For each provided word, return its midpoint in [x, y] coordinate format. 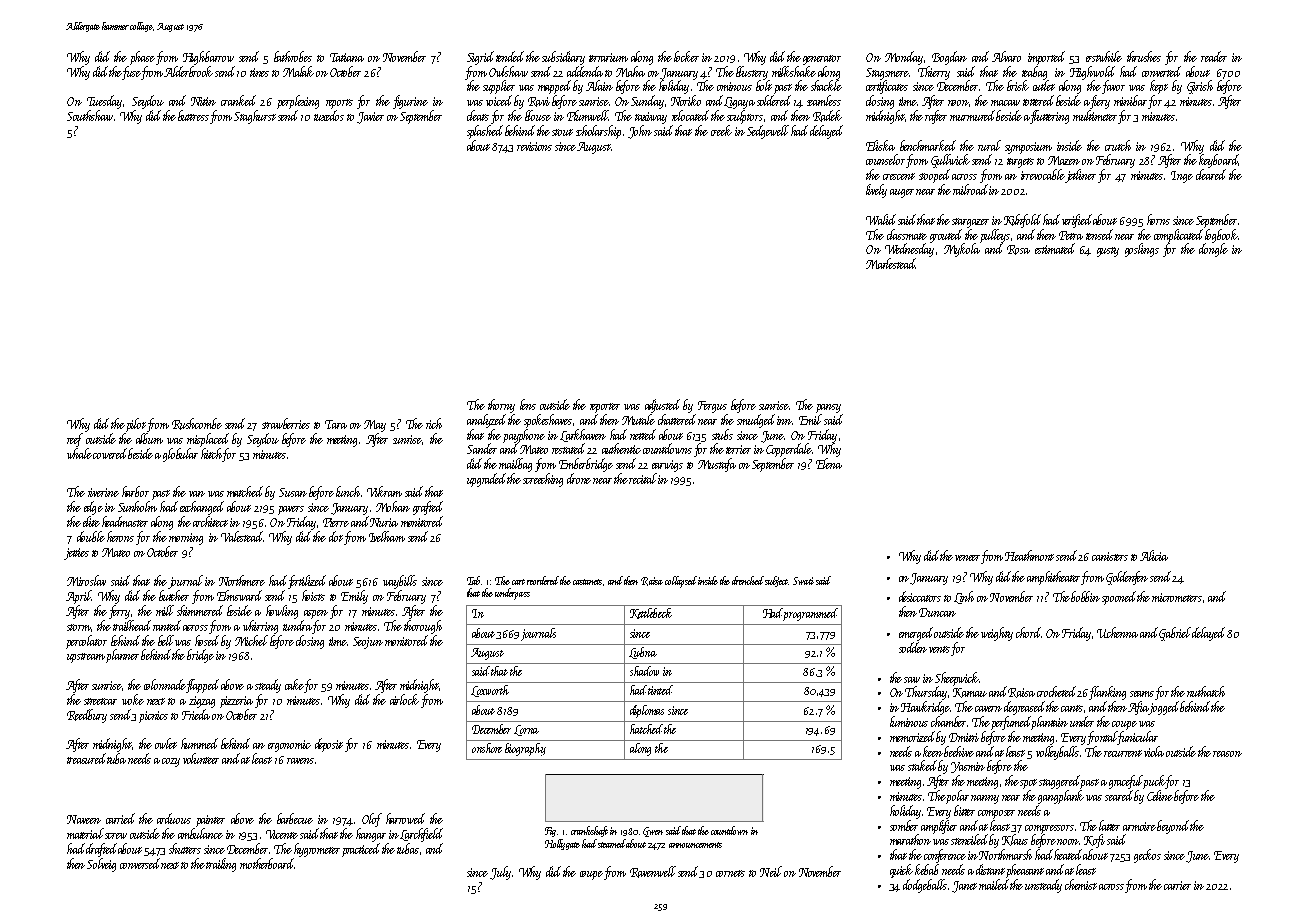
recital [643, 478]
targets [1020, 163]
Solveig [101, 865]
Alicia [1154, 555]
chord [1028, 632]
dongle [1213, 250]
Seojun [368, 643]
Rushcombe [197, 424]
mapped [554, 87]
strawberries [286, 423]
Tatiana [347, 57]
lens [528, 404]
